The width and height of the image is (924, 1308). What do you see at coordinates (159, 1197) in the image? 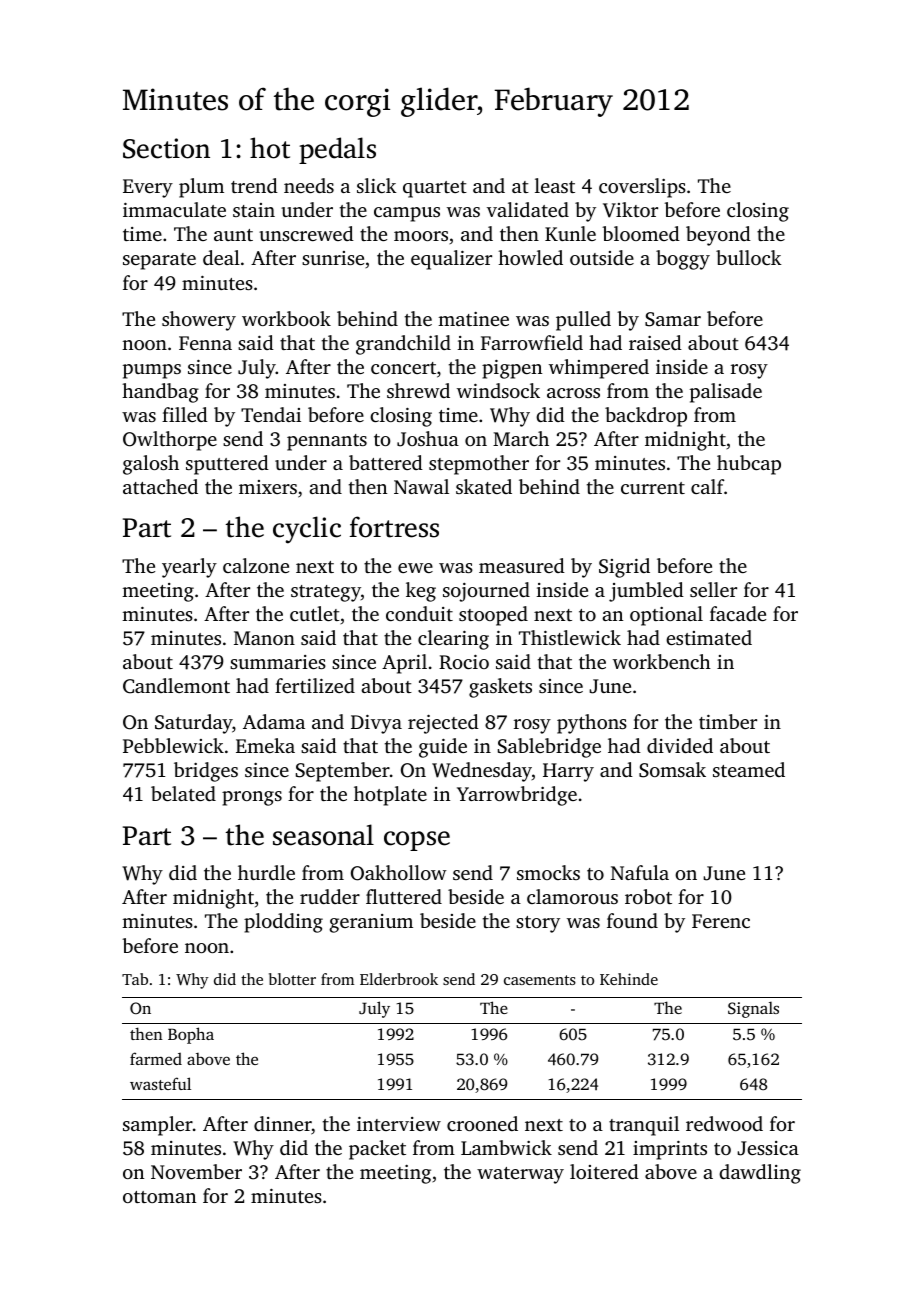
I see `ottoman` at bounding box center [159, 1197].
